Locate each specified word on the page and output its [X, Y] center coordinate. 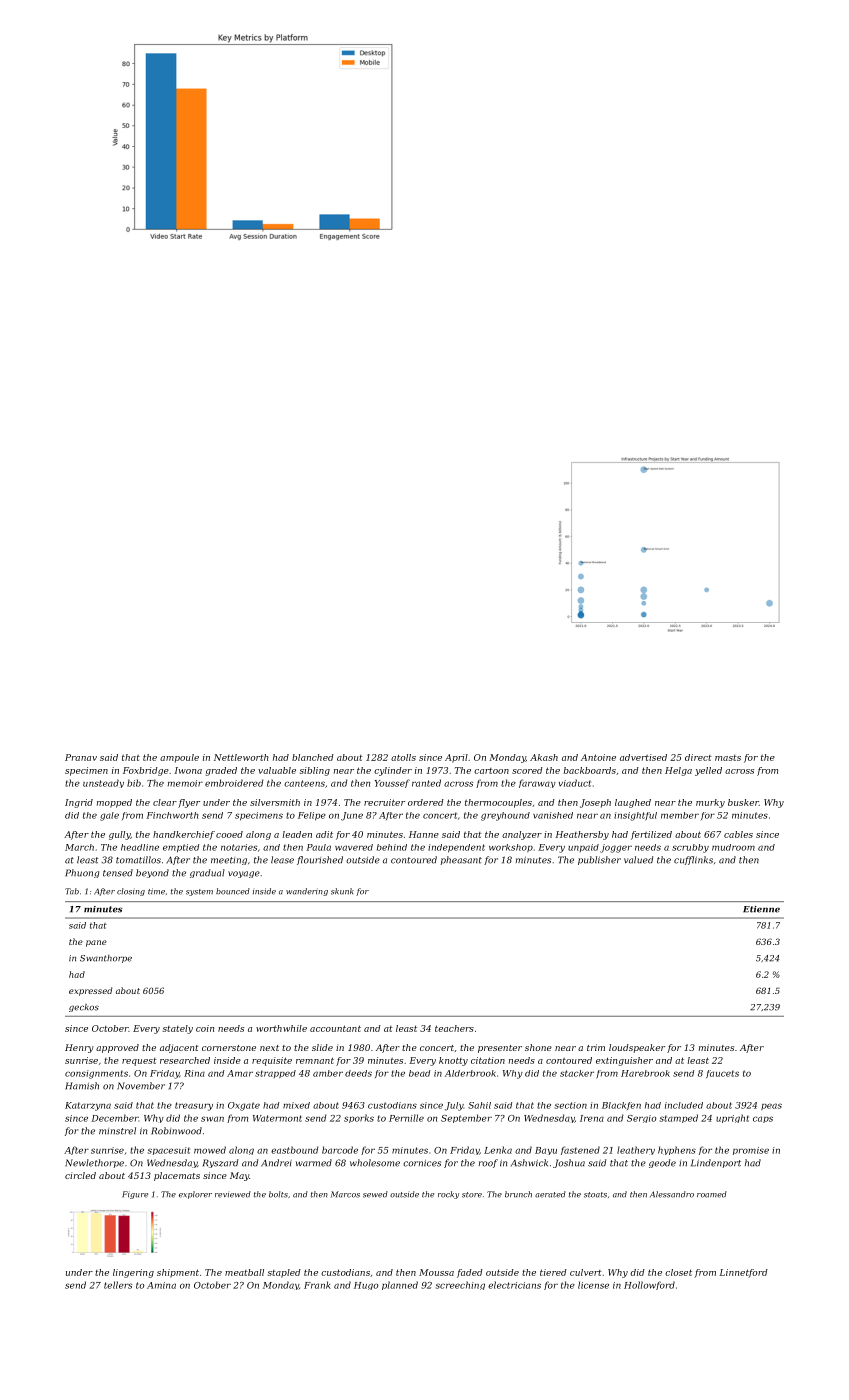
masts [728, 758]
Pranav [81, 757]
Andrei [276, 1163]
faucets [722, 1074]
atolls [403, 757]
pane [96, 943]
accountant [335, 1028]
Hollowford [649, 1285]
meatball [244, 1272]
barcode [340, 1150]
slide [322, 1047]
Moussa [436, 1272]
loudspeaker [637, 1048]
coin [205, 1028]
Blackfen [621, 1106]
